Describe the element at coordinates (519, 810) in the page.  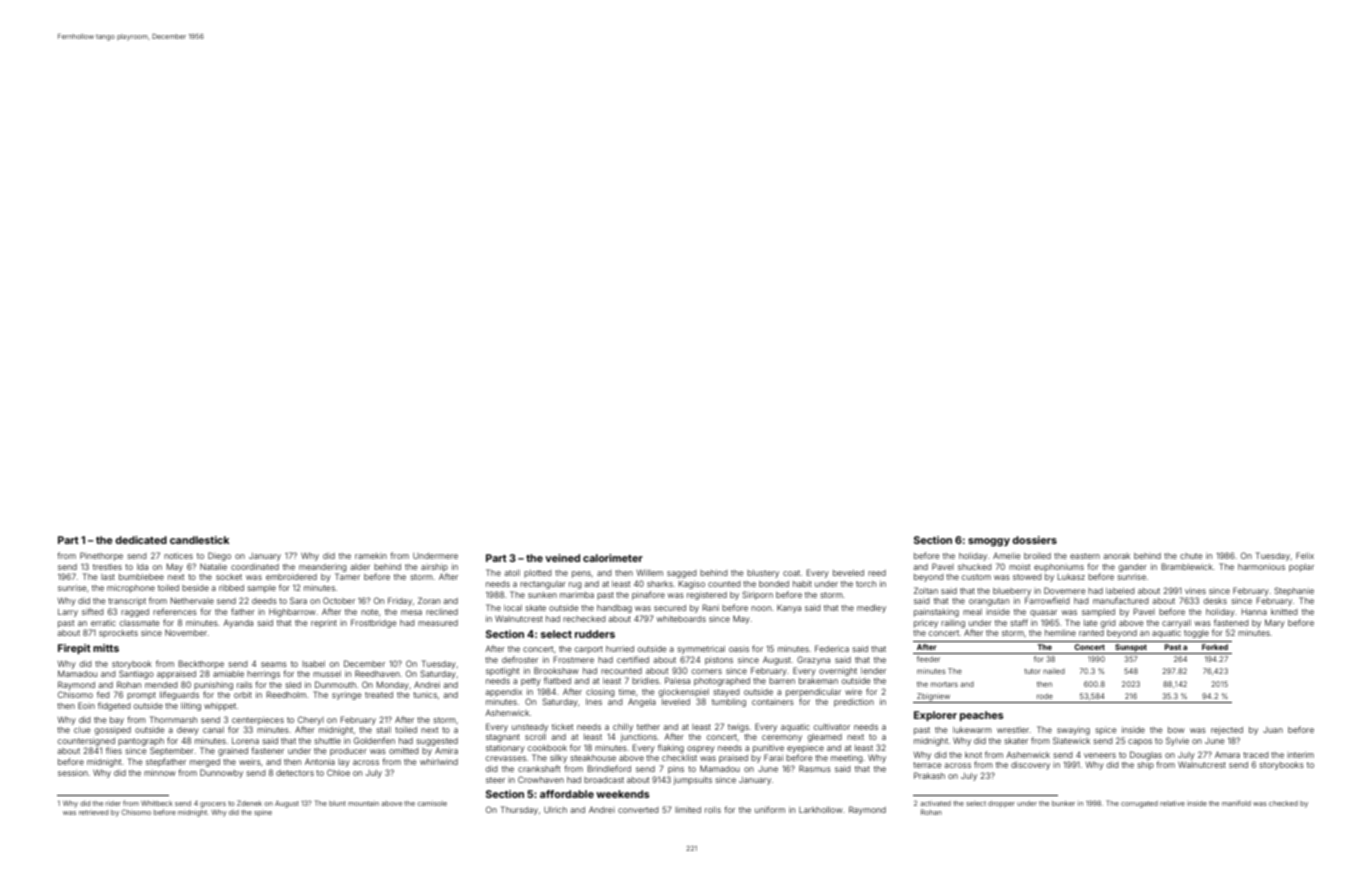
I see `Thursday` at that location.
